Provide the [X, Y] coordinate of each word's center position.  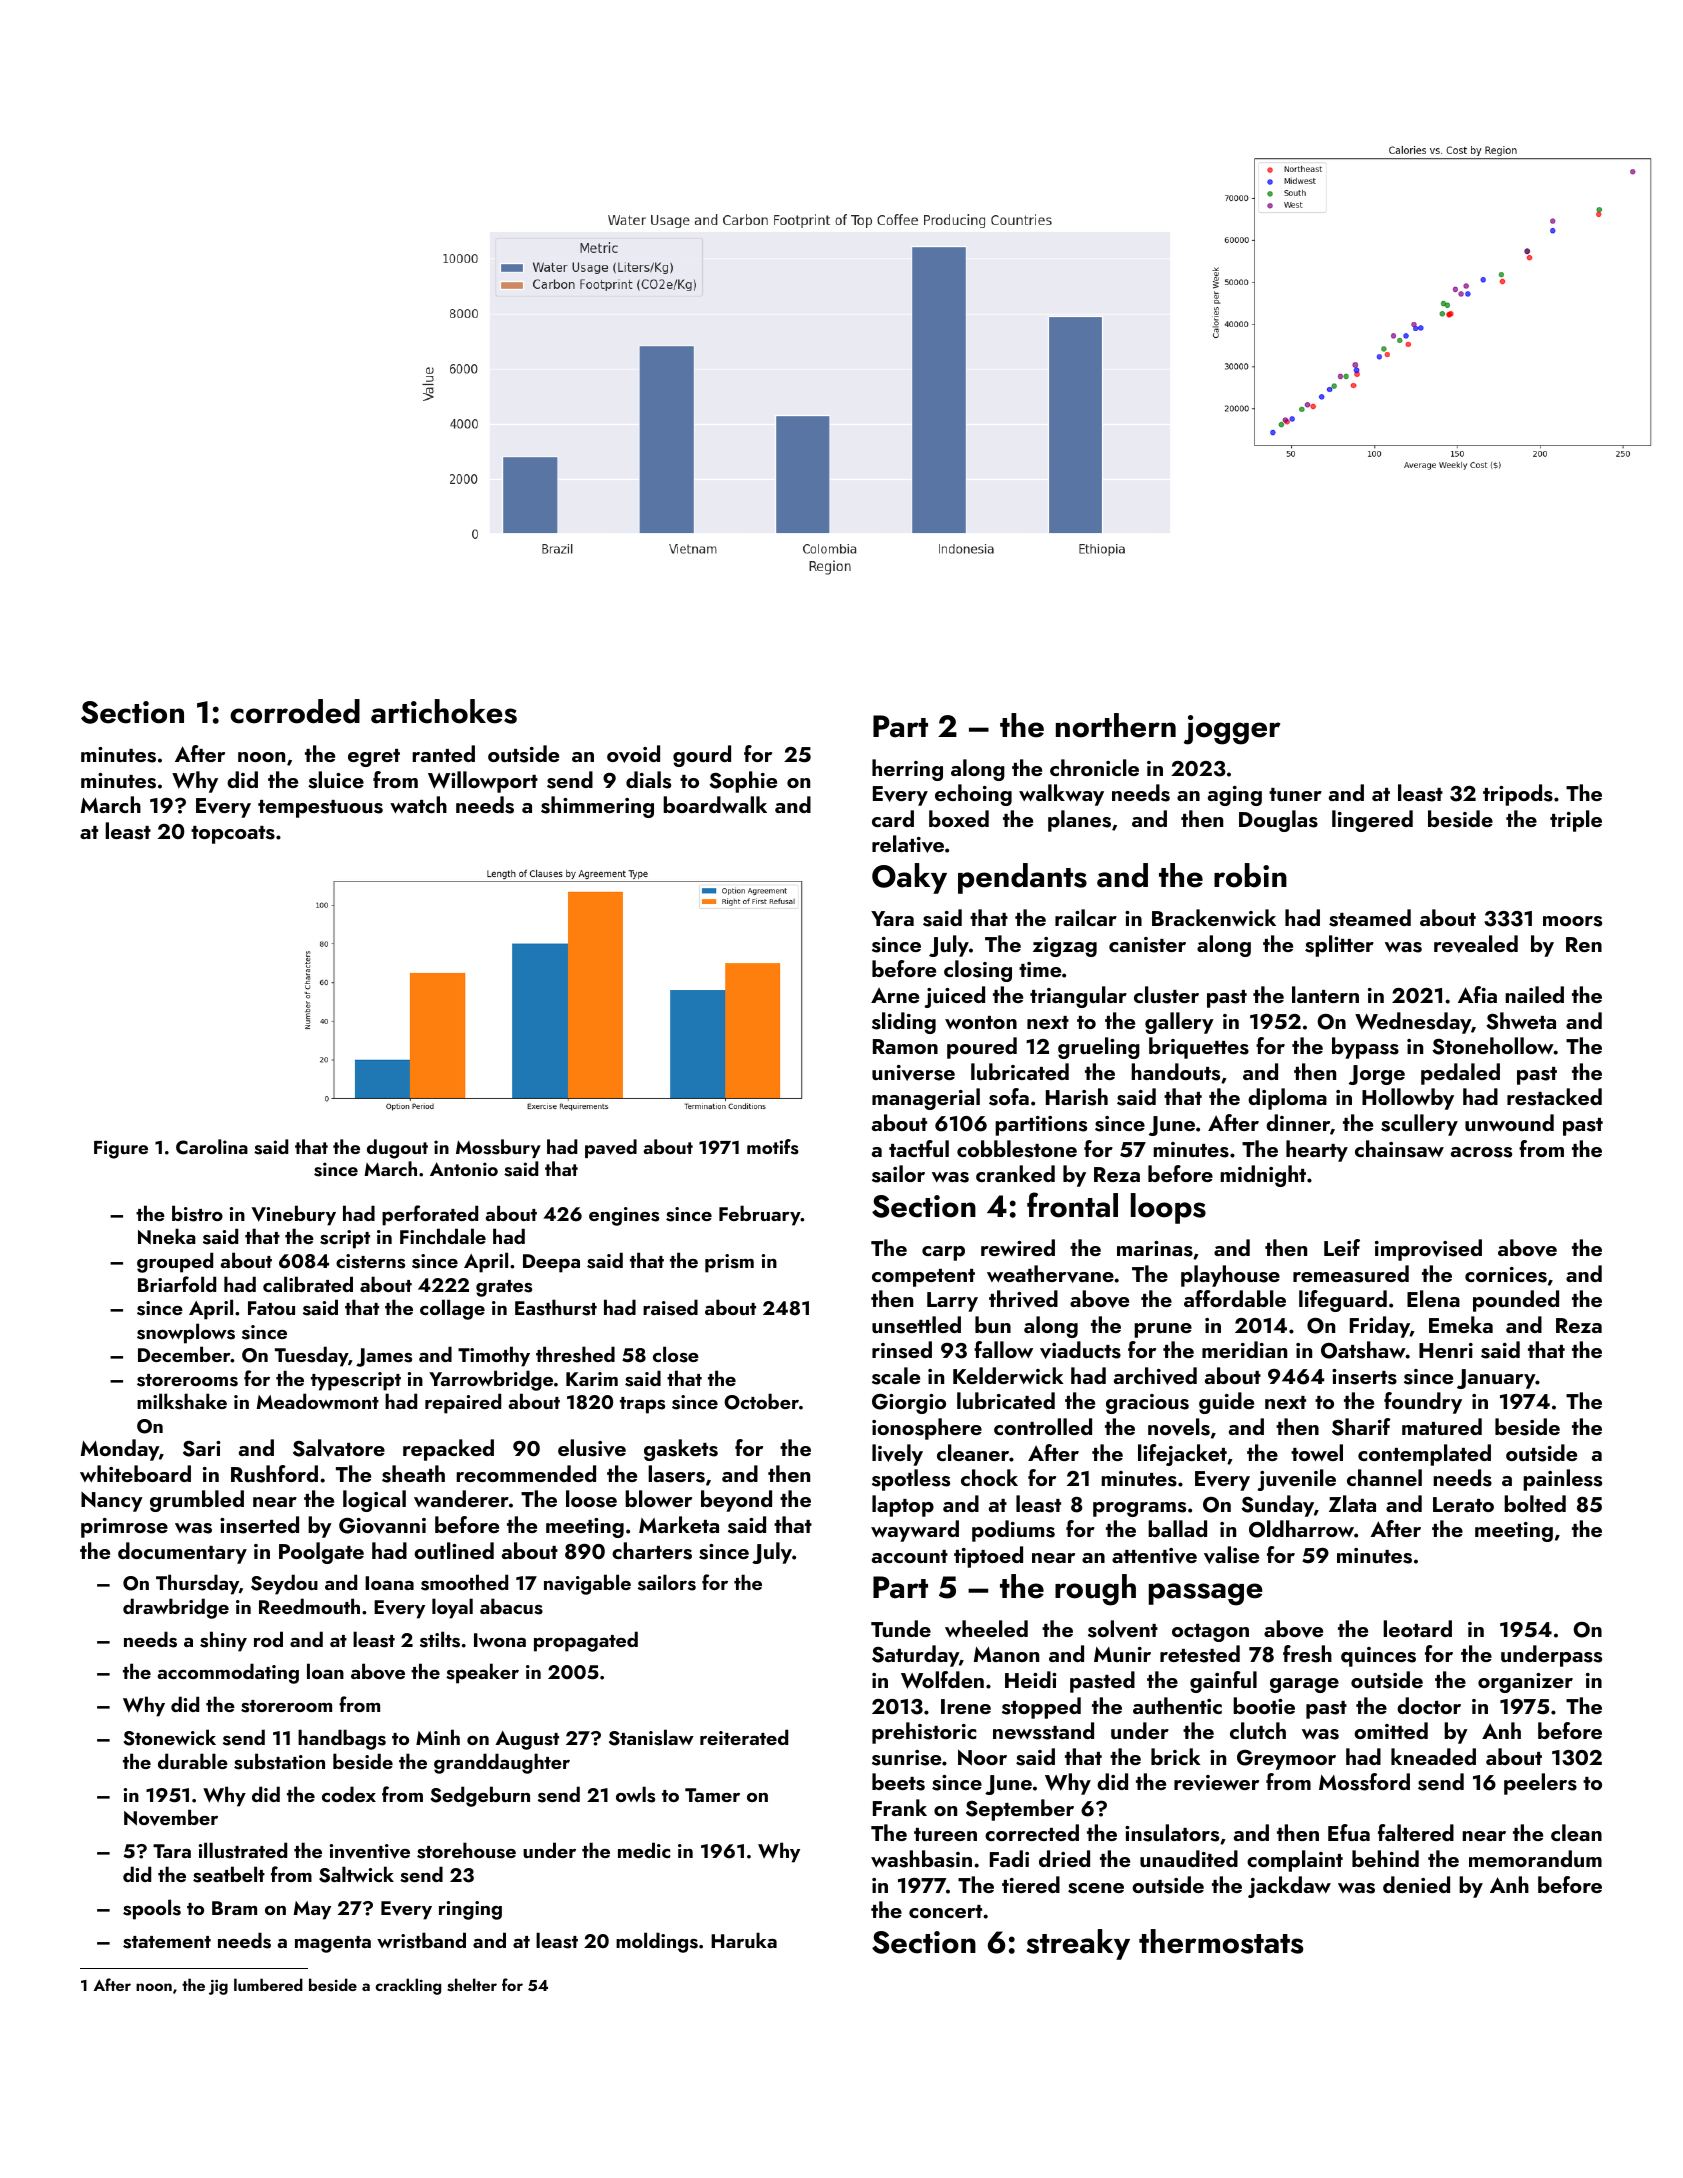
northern [1116, 725]
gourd [702, 756]
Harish [1077, 1097]
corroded [295, 711]
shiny [223, 1641]
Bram [234, 1908]
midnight [1263, 1176]
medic [644, 1850]
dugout [397, 1149]
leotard [1417, 1628]
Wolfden [942, 1680]
